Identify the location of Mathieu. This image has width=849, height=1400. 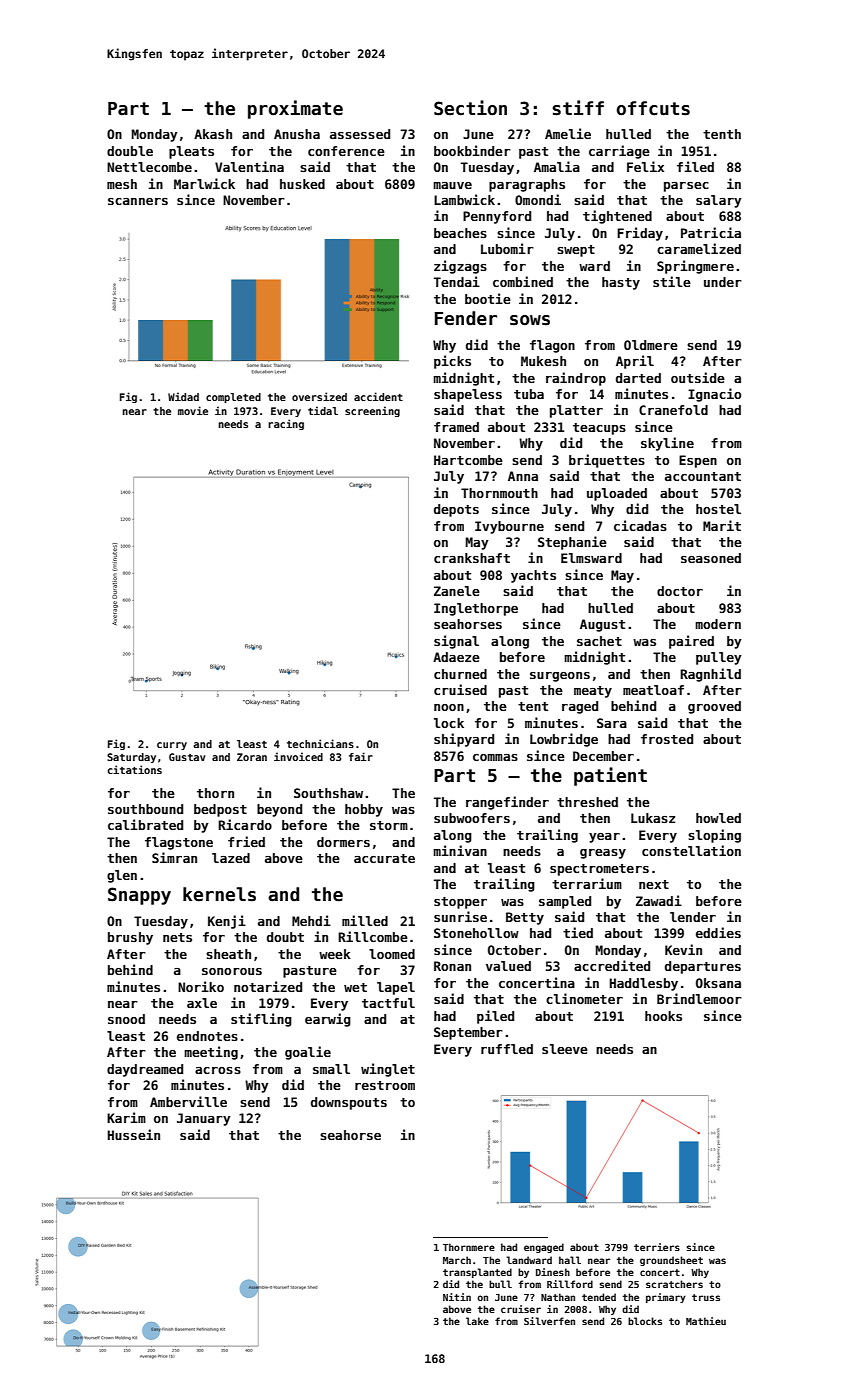
(706, 1321).
